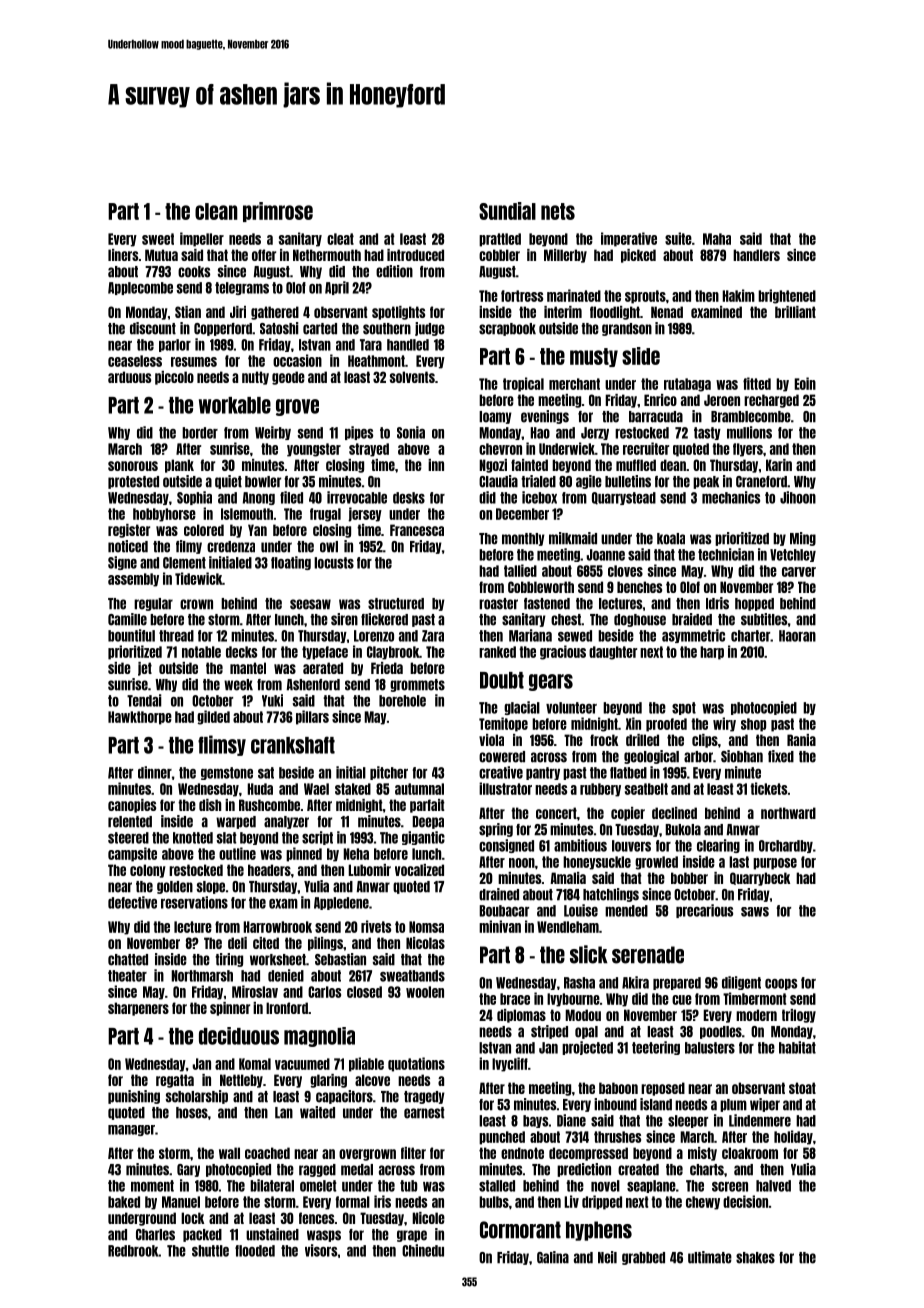 This image has width=924, height=1308. I want to click on cobbler, so click(499, 255).
